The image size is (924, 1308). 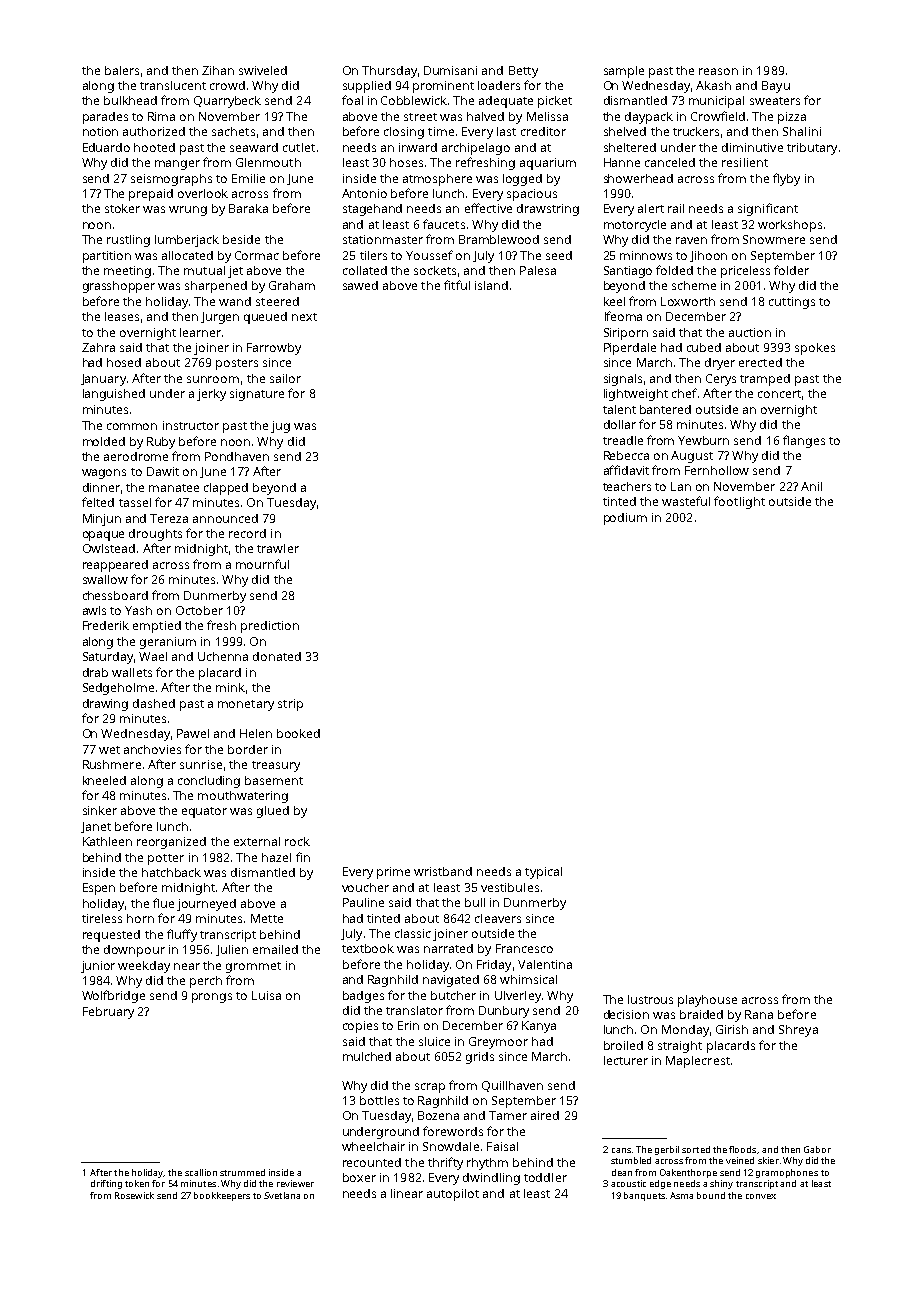 What do you see at coordinates (443, 87) in the screenshot?
I see `prominent` at bounding box center [443, 87].
